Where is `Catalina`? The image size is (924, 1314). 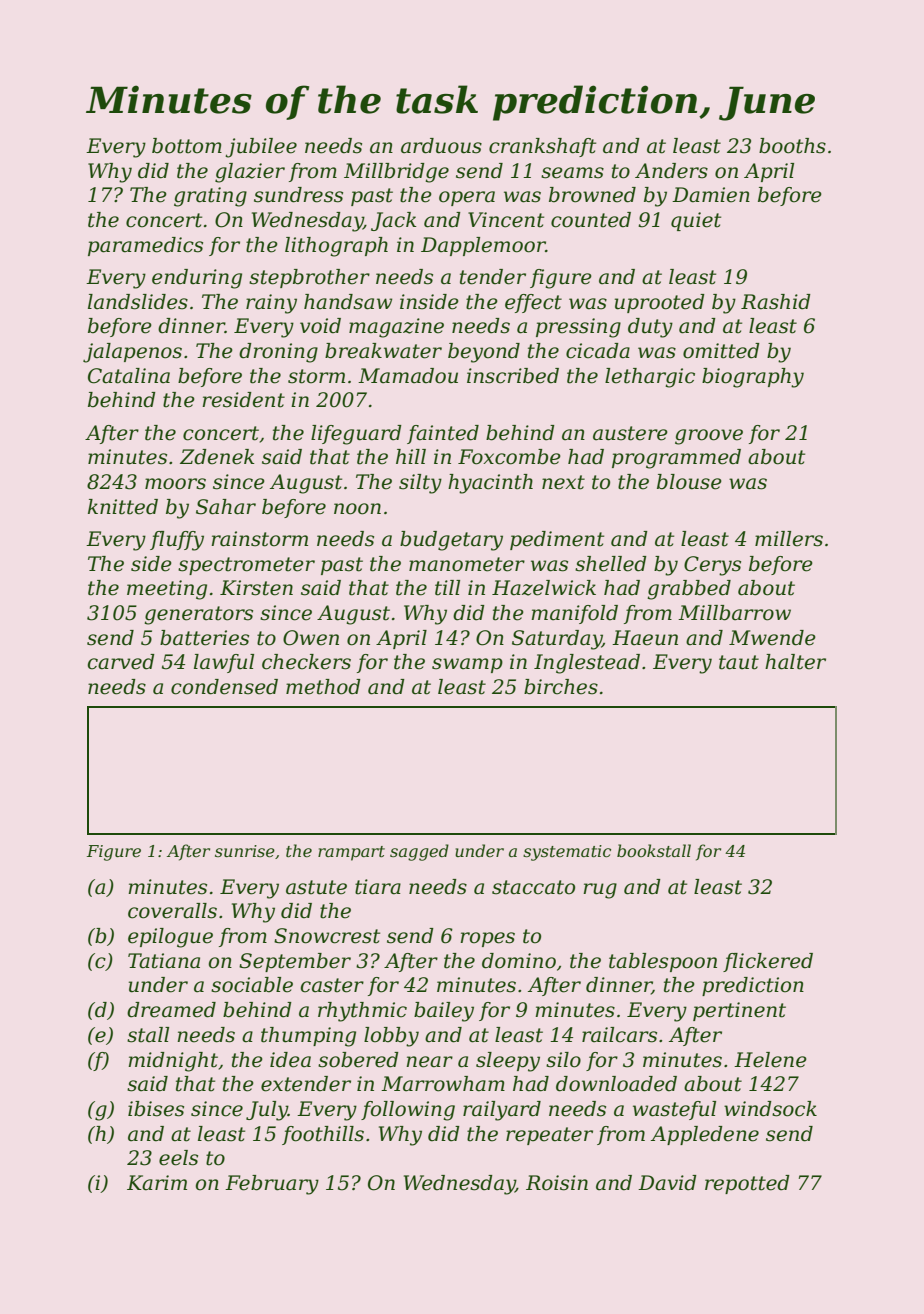 Catalina is located at coordinates (129, 376).
